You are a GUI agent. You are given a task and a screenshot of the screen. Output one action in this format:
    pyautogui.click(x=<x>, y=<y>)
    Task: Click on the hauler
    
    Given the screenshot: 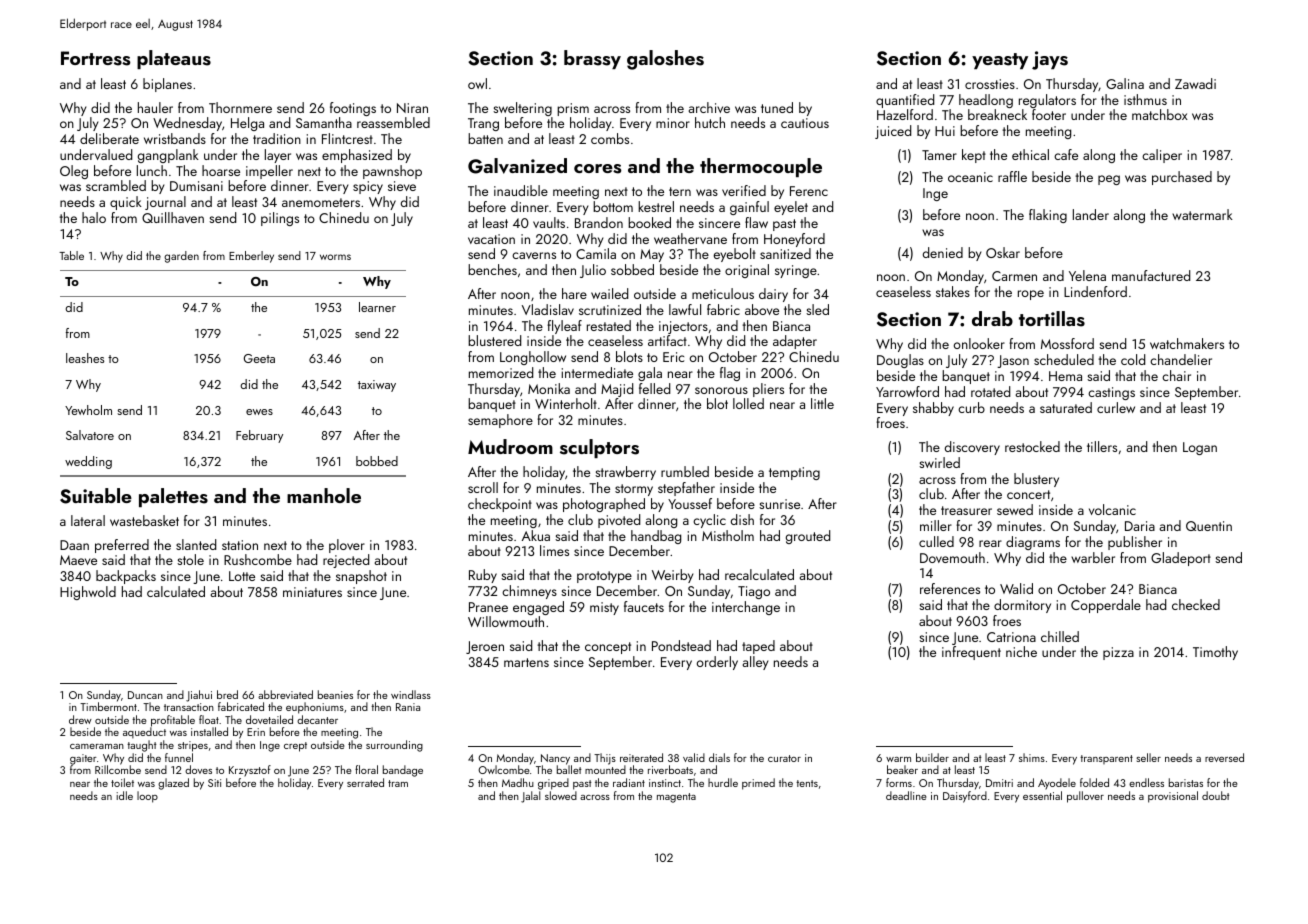 What is the action you would take?
    pyautogui.click(x=155, y=107)
